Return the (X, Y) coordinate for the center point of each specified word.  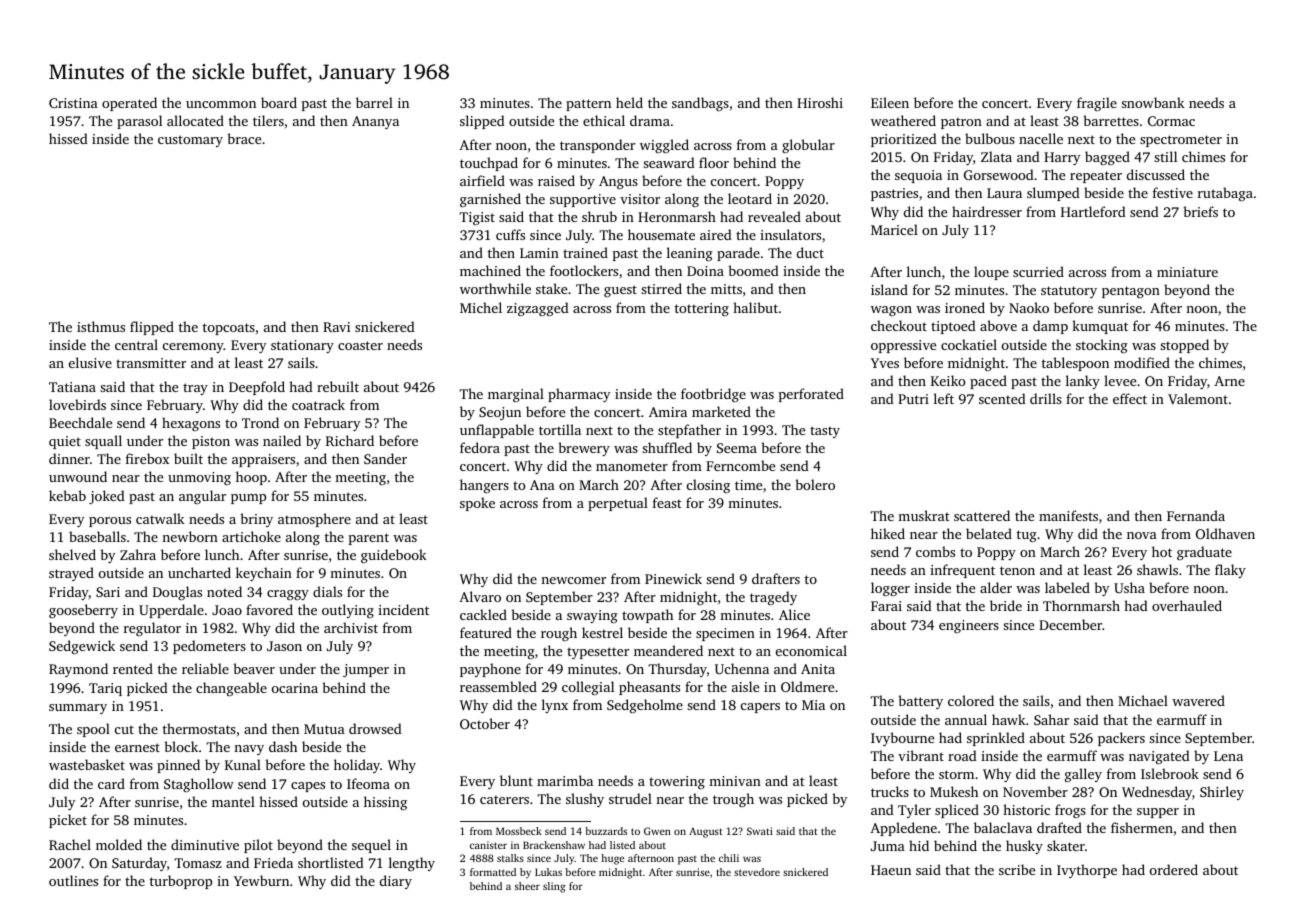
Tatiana (72, 387)
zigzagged (538, 309)
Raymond (78, 670)
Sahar (1051, 719)
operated (129, 104)
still (1165, 156)
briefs (1200, 211)
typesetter (598, 653)
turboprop (181, 882)
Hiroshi (820, 102)
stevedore (757, 872)
